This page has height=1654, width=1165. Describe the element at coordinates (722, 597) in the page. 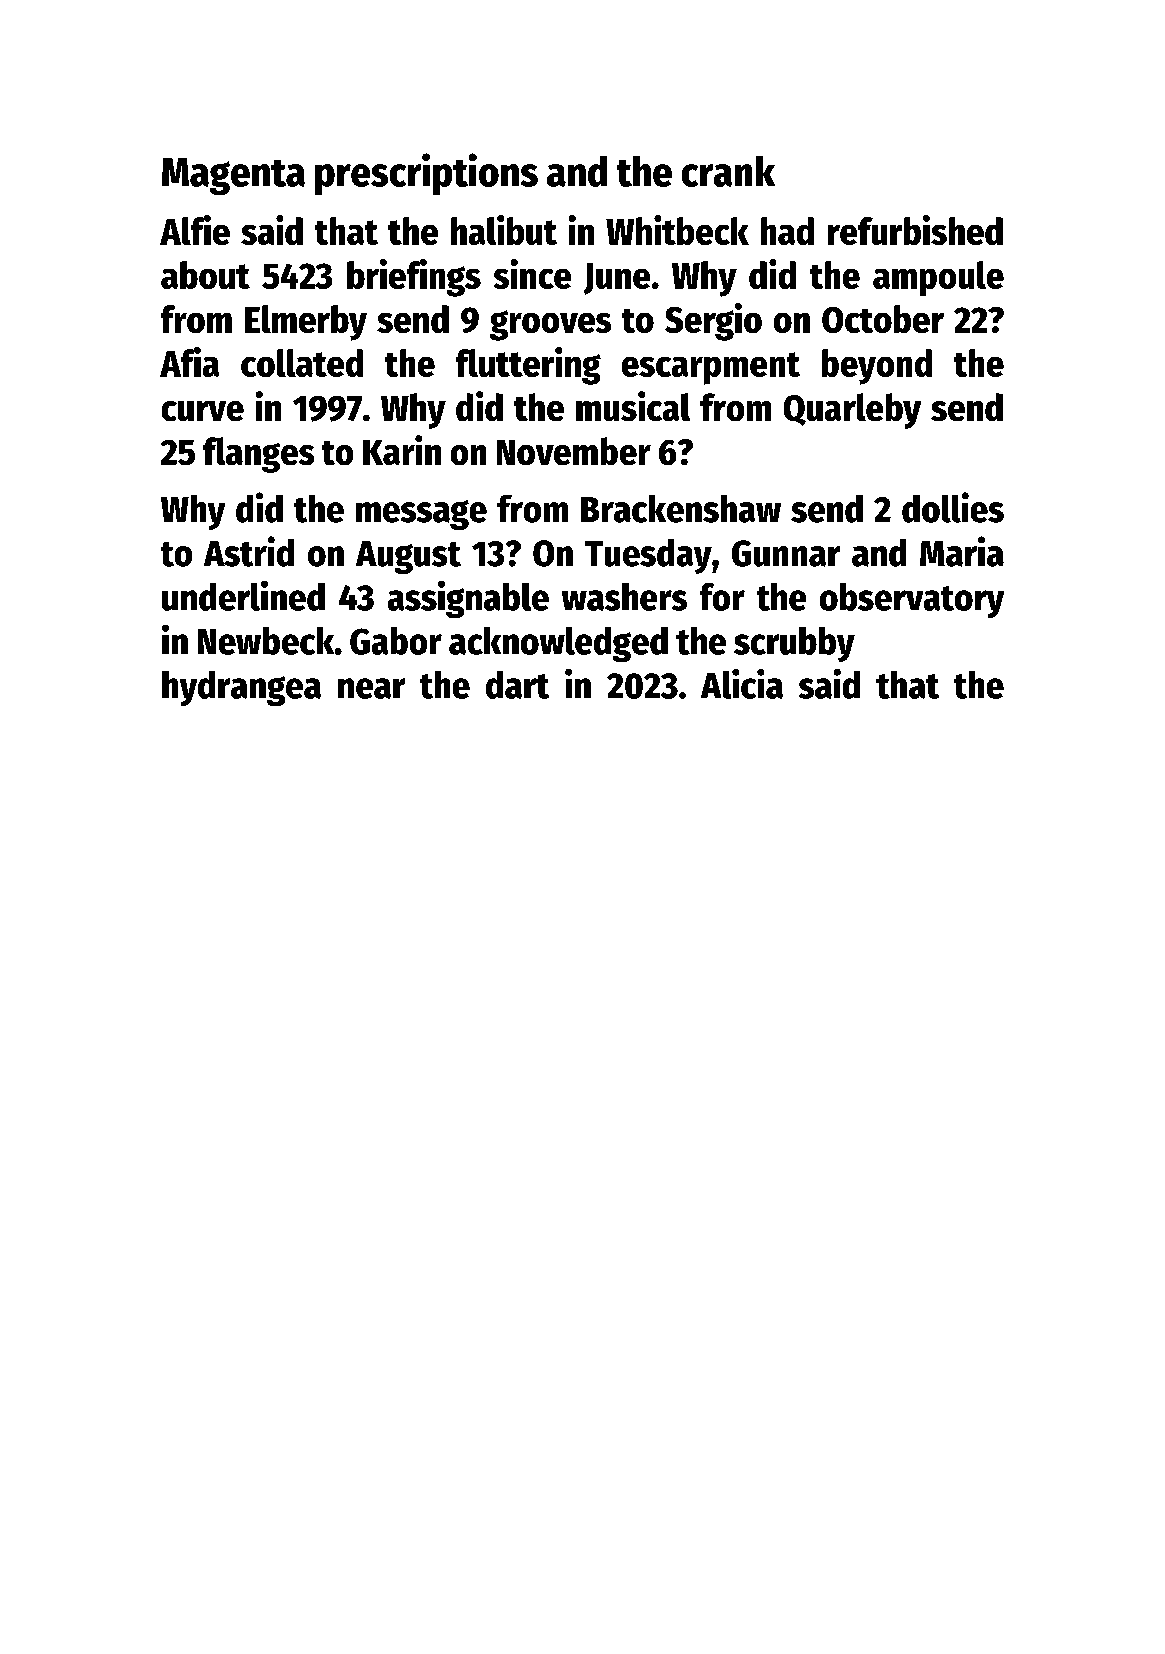

I see `for` at that location.
